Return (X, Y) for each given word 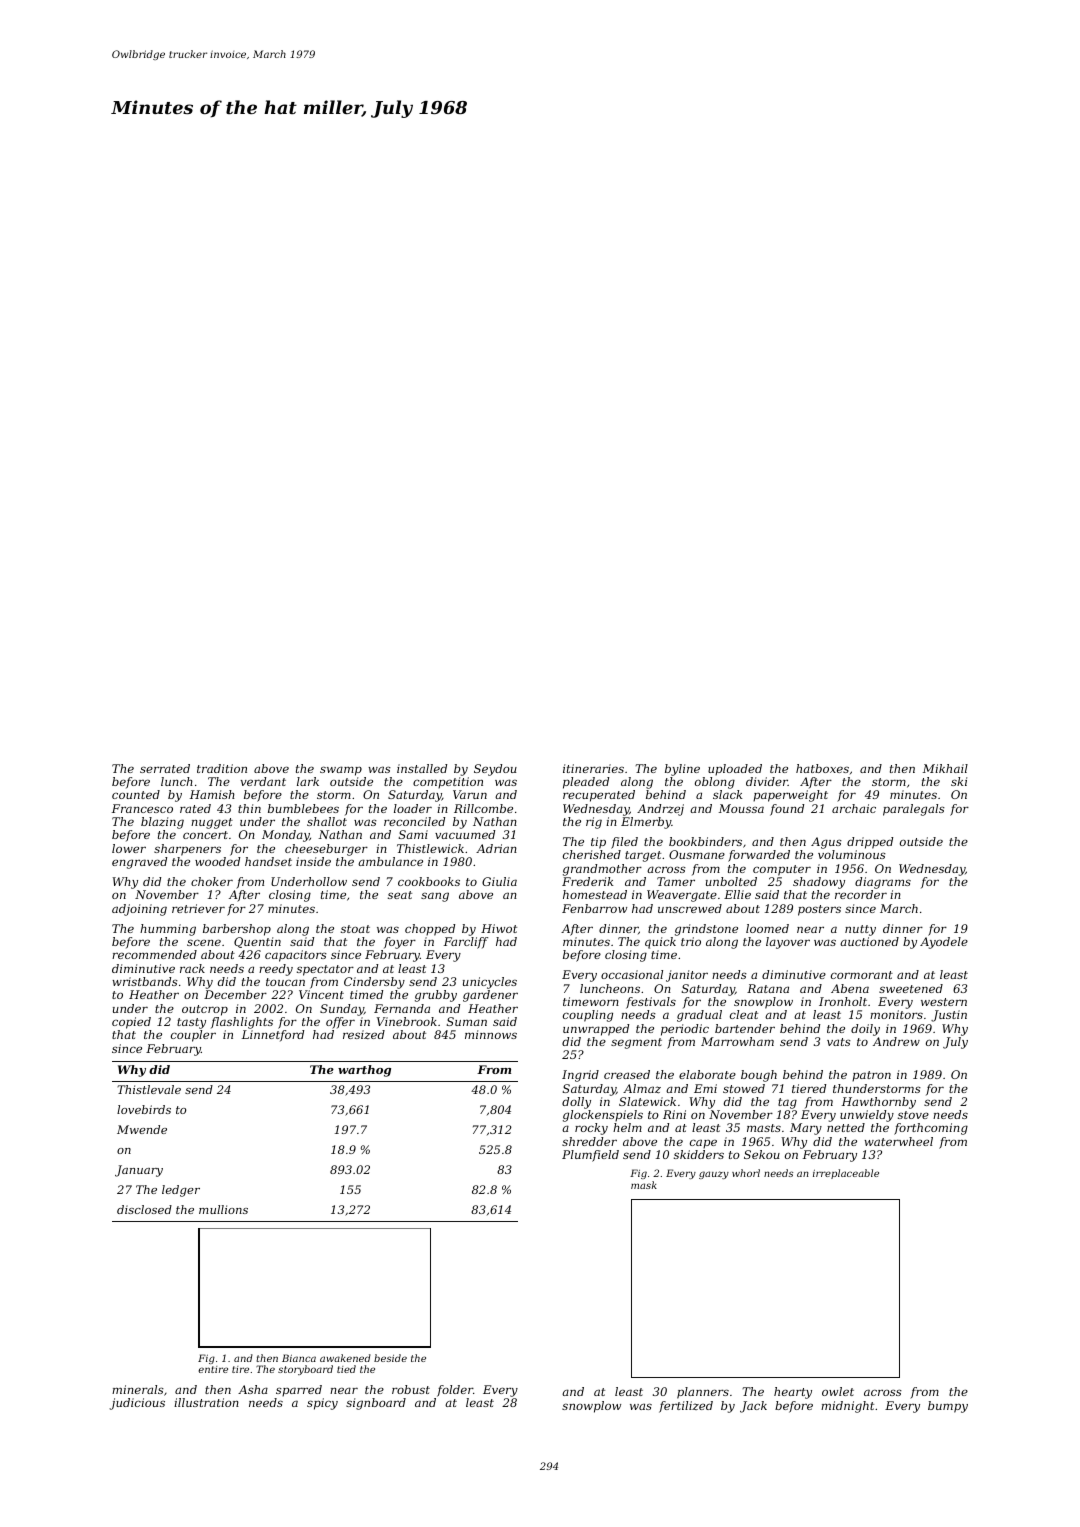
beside (390, 1358)
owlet (838, 1391)
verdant (263, 781)
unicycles (490, 983)
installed (422, 768)
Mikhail (945, 768)
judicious (137, 1404)
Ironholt (843, 1001)
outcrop (205, 1010)
